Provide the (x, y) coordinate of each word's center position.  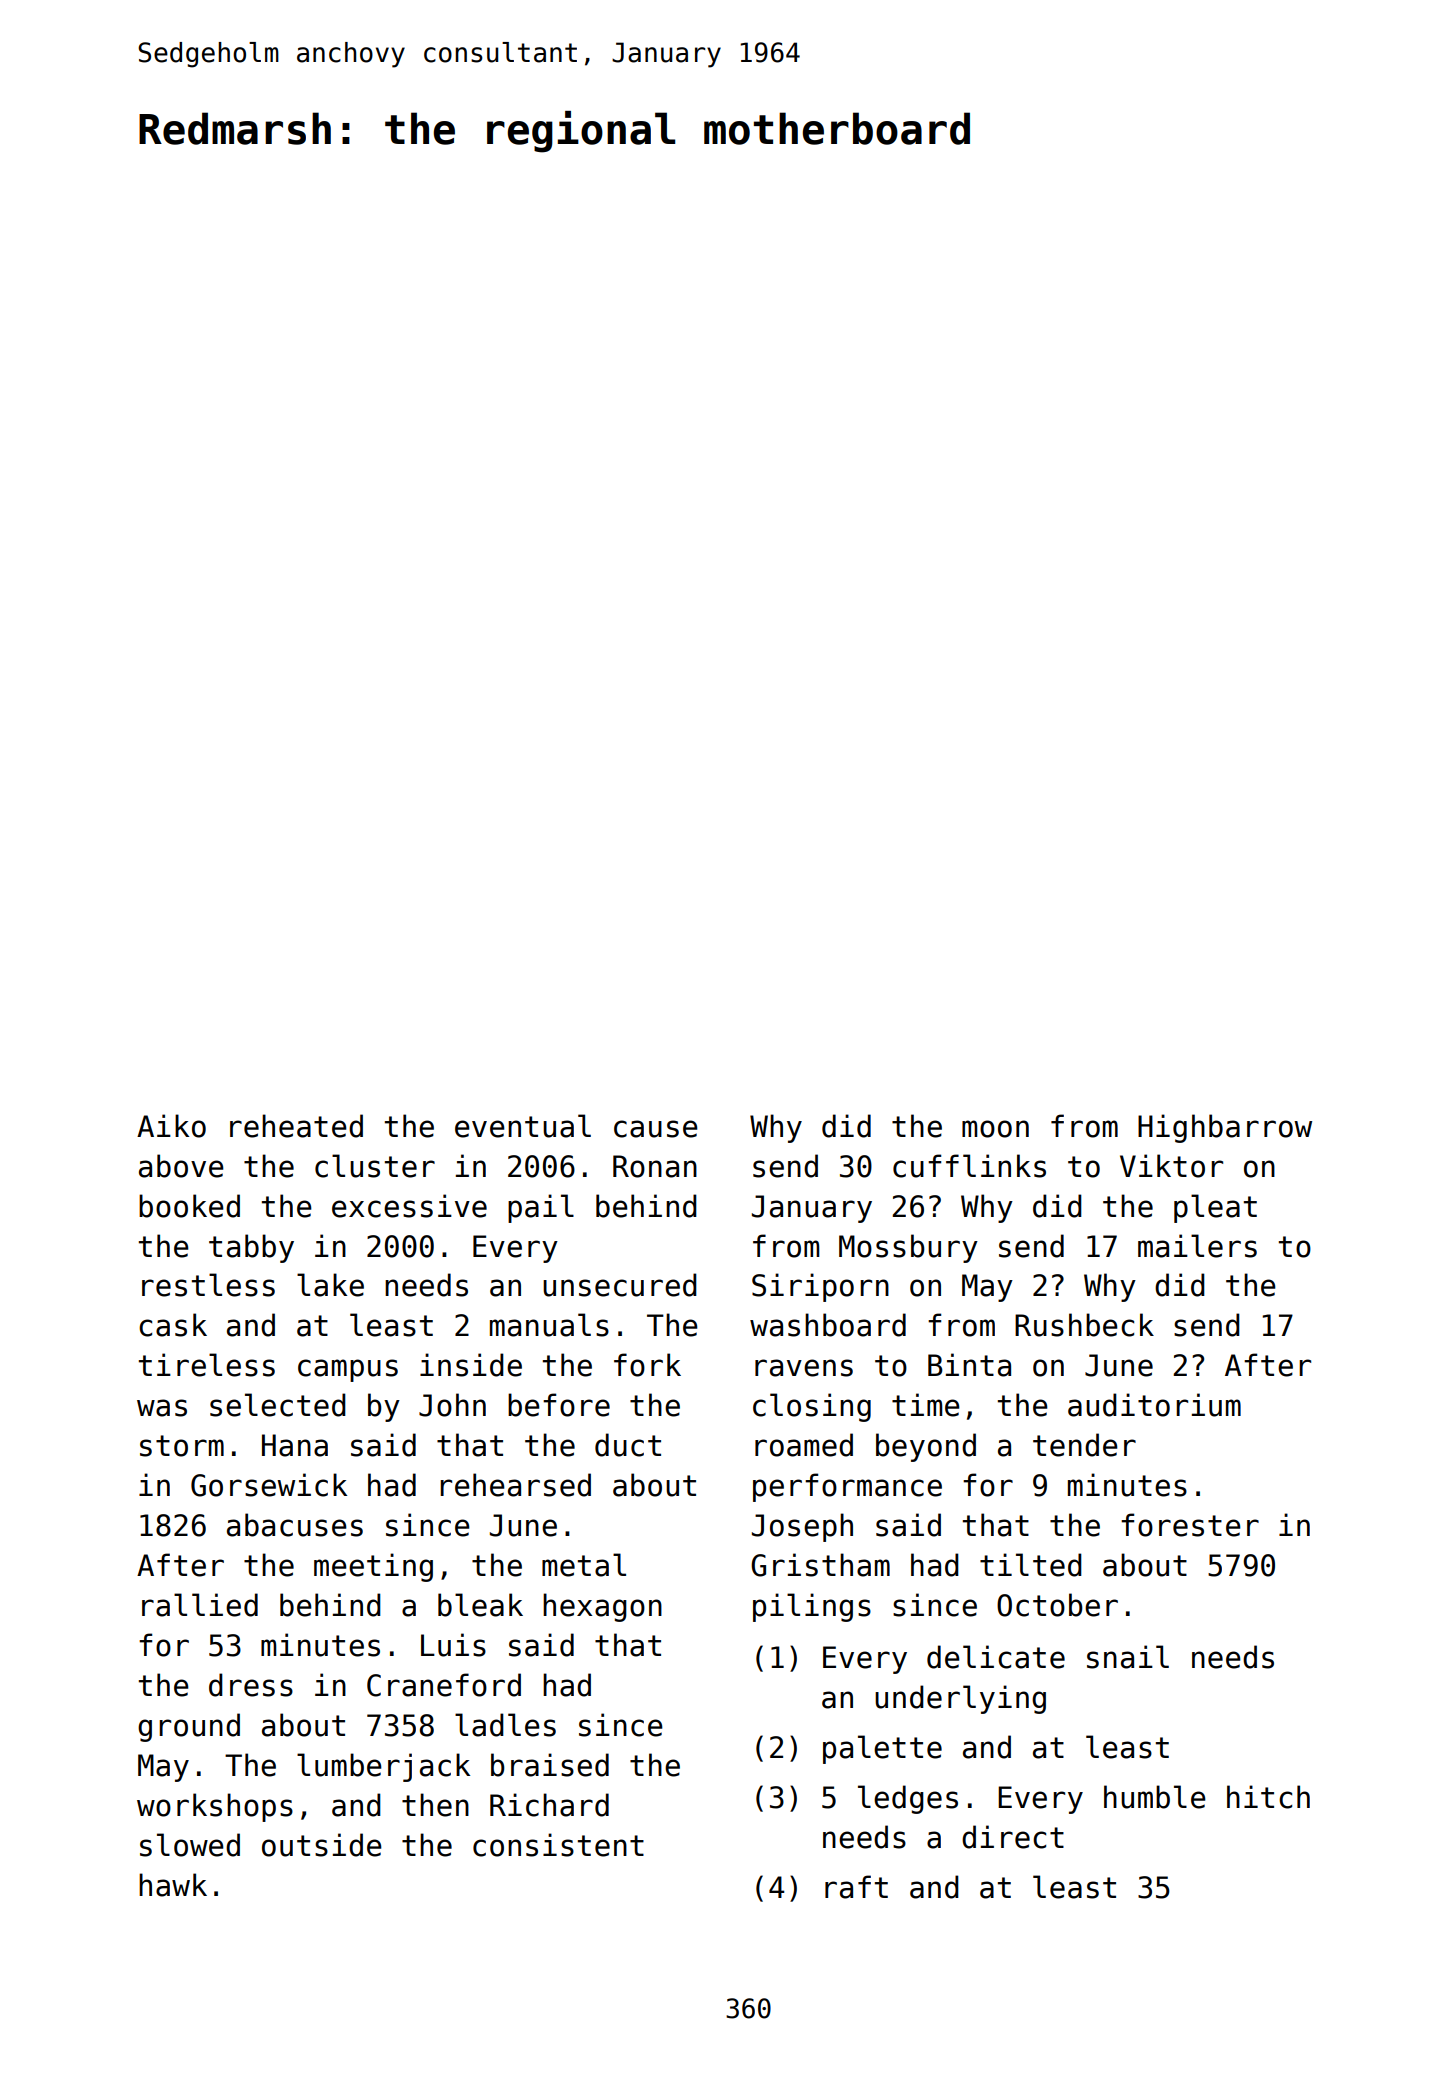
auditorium (1154, 1405)
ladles (505, 1725)
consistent (558, 1845)
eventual (523, 1126)
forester (1190, 1525)
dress (251, 1685)
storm (182, 1446)
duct (628, 1445)
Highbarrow (1225, 1128)
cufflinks (969, 1166)
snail (1128, 1657)
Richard (549, 1805)
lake (330, 1285)
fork (647, 1365)
